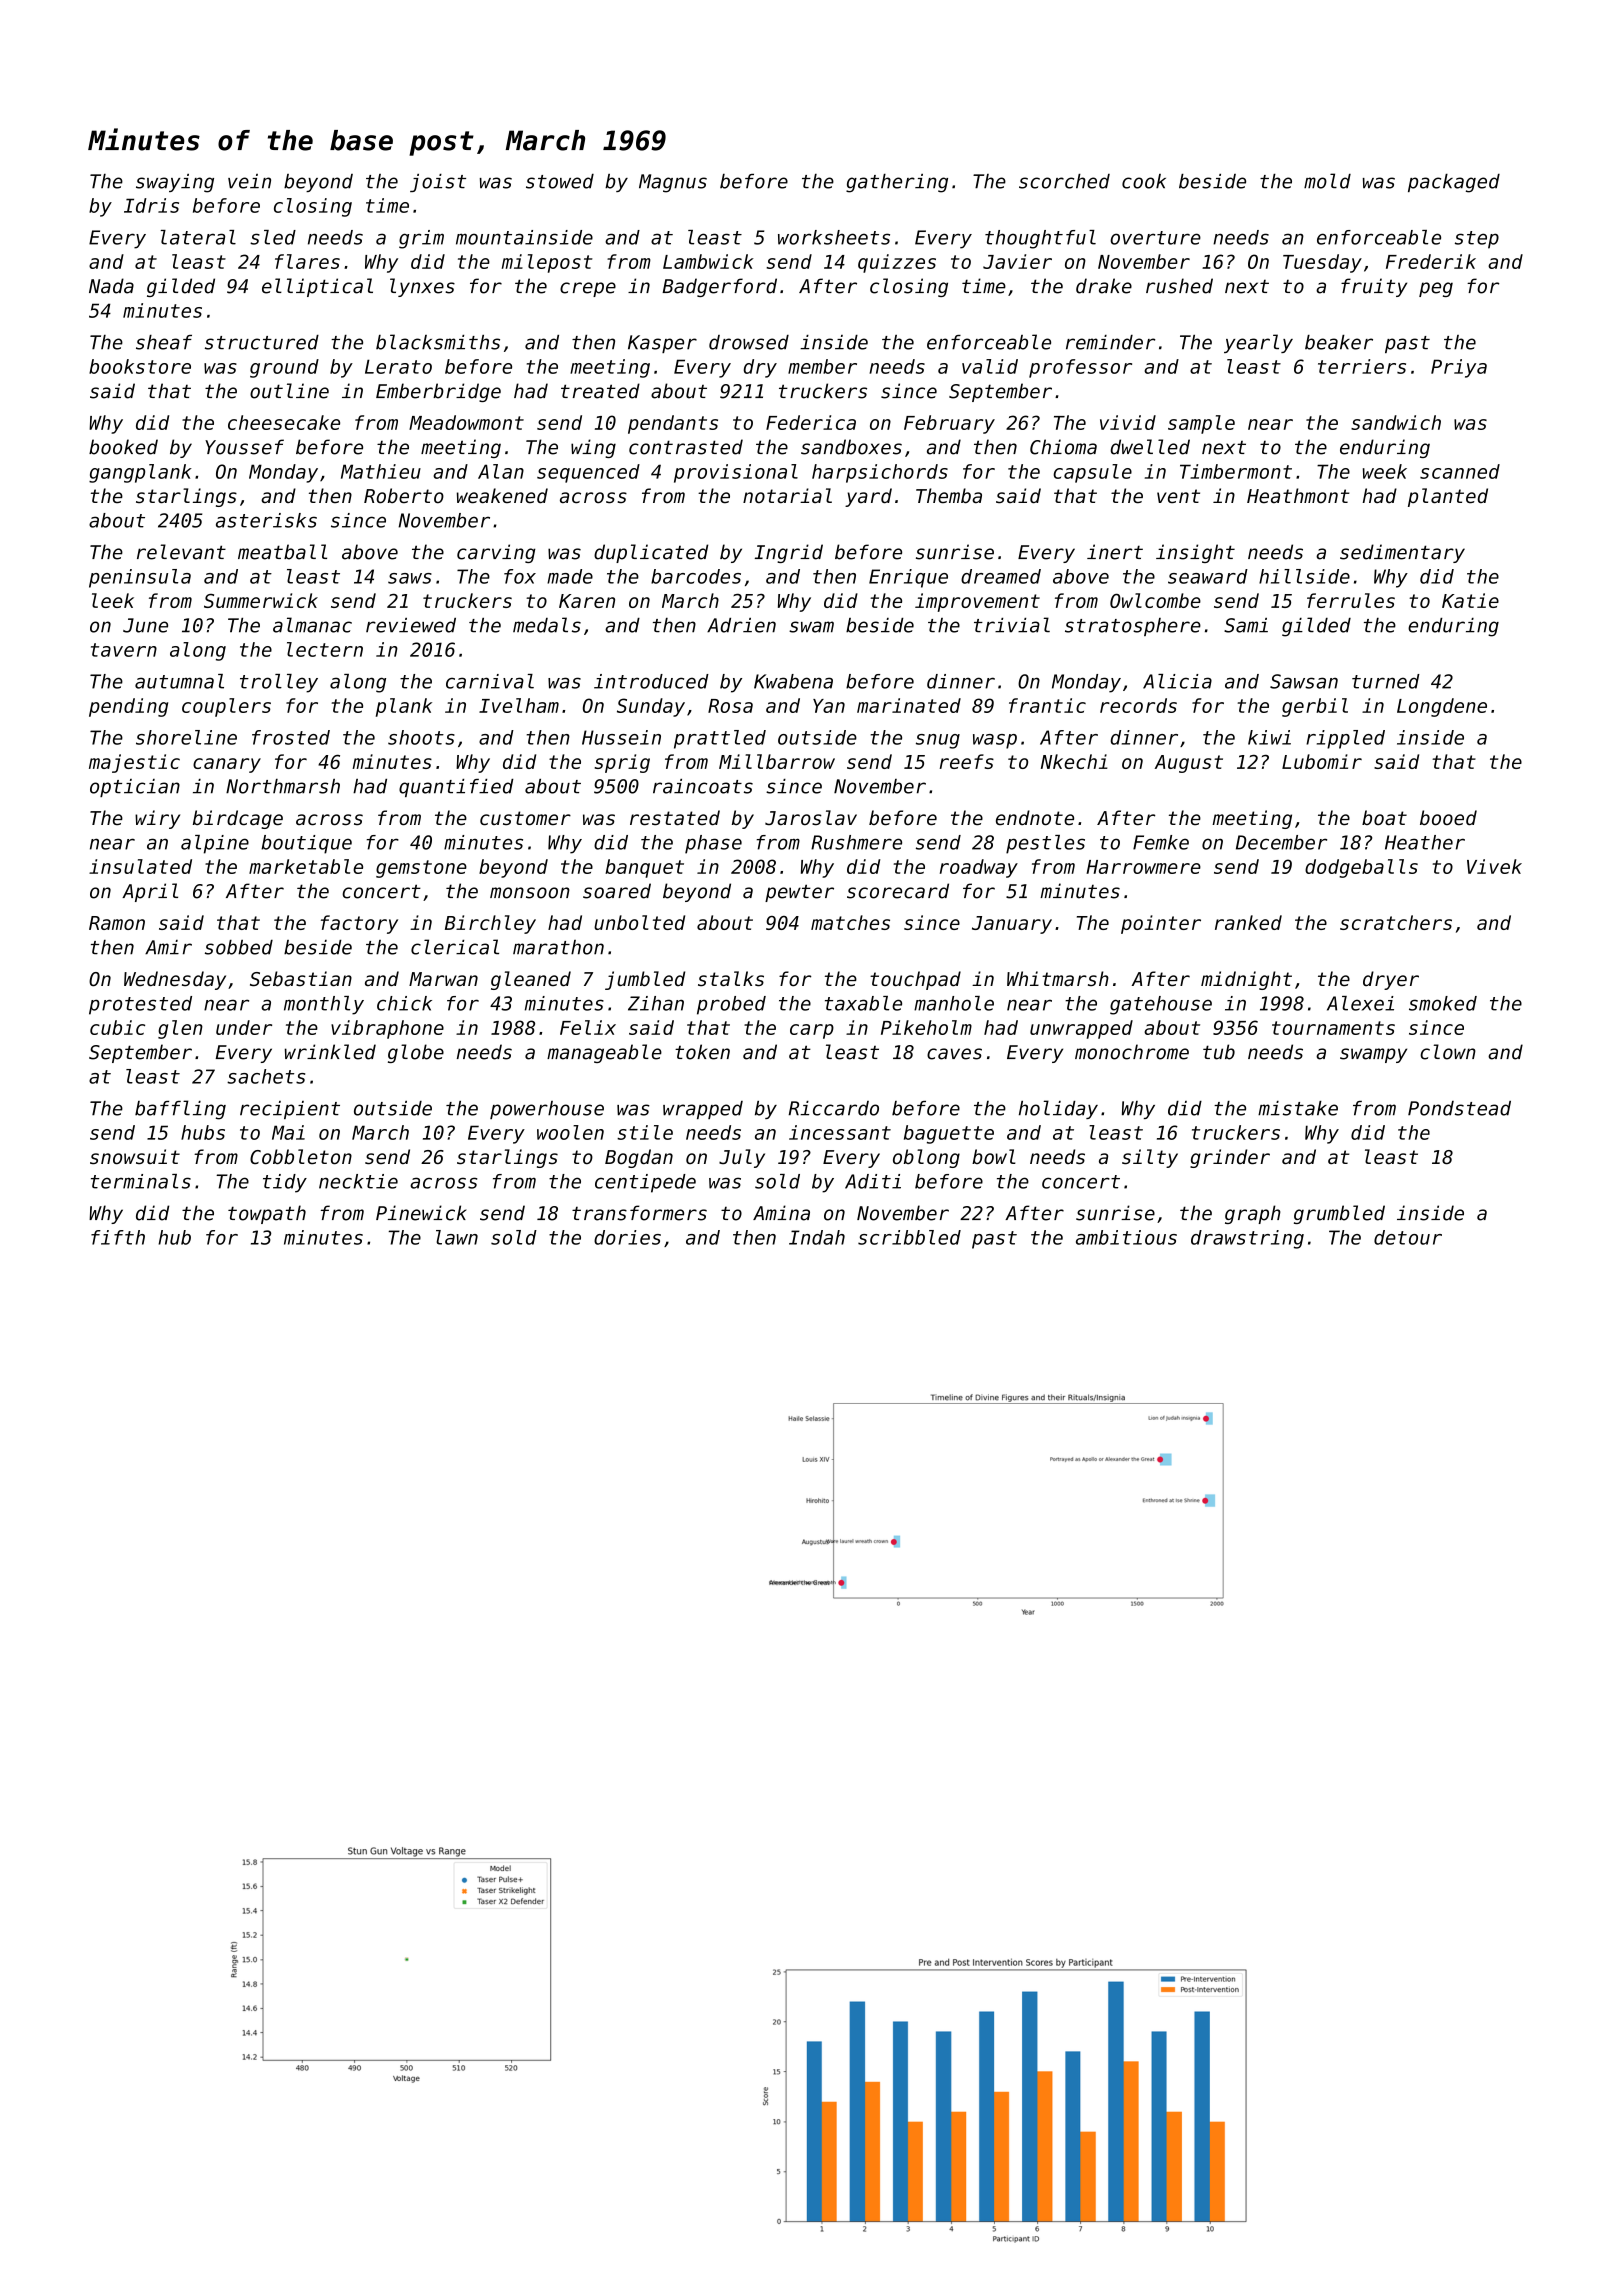 The image size is (1620, 2292). Describe the element at coordinates (1459, 368) in the screenshot. I see `Priya` at that location.
